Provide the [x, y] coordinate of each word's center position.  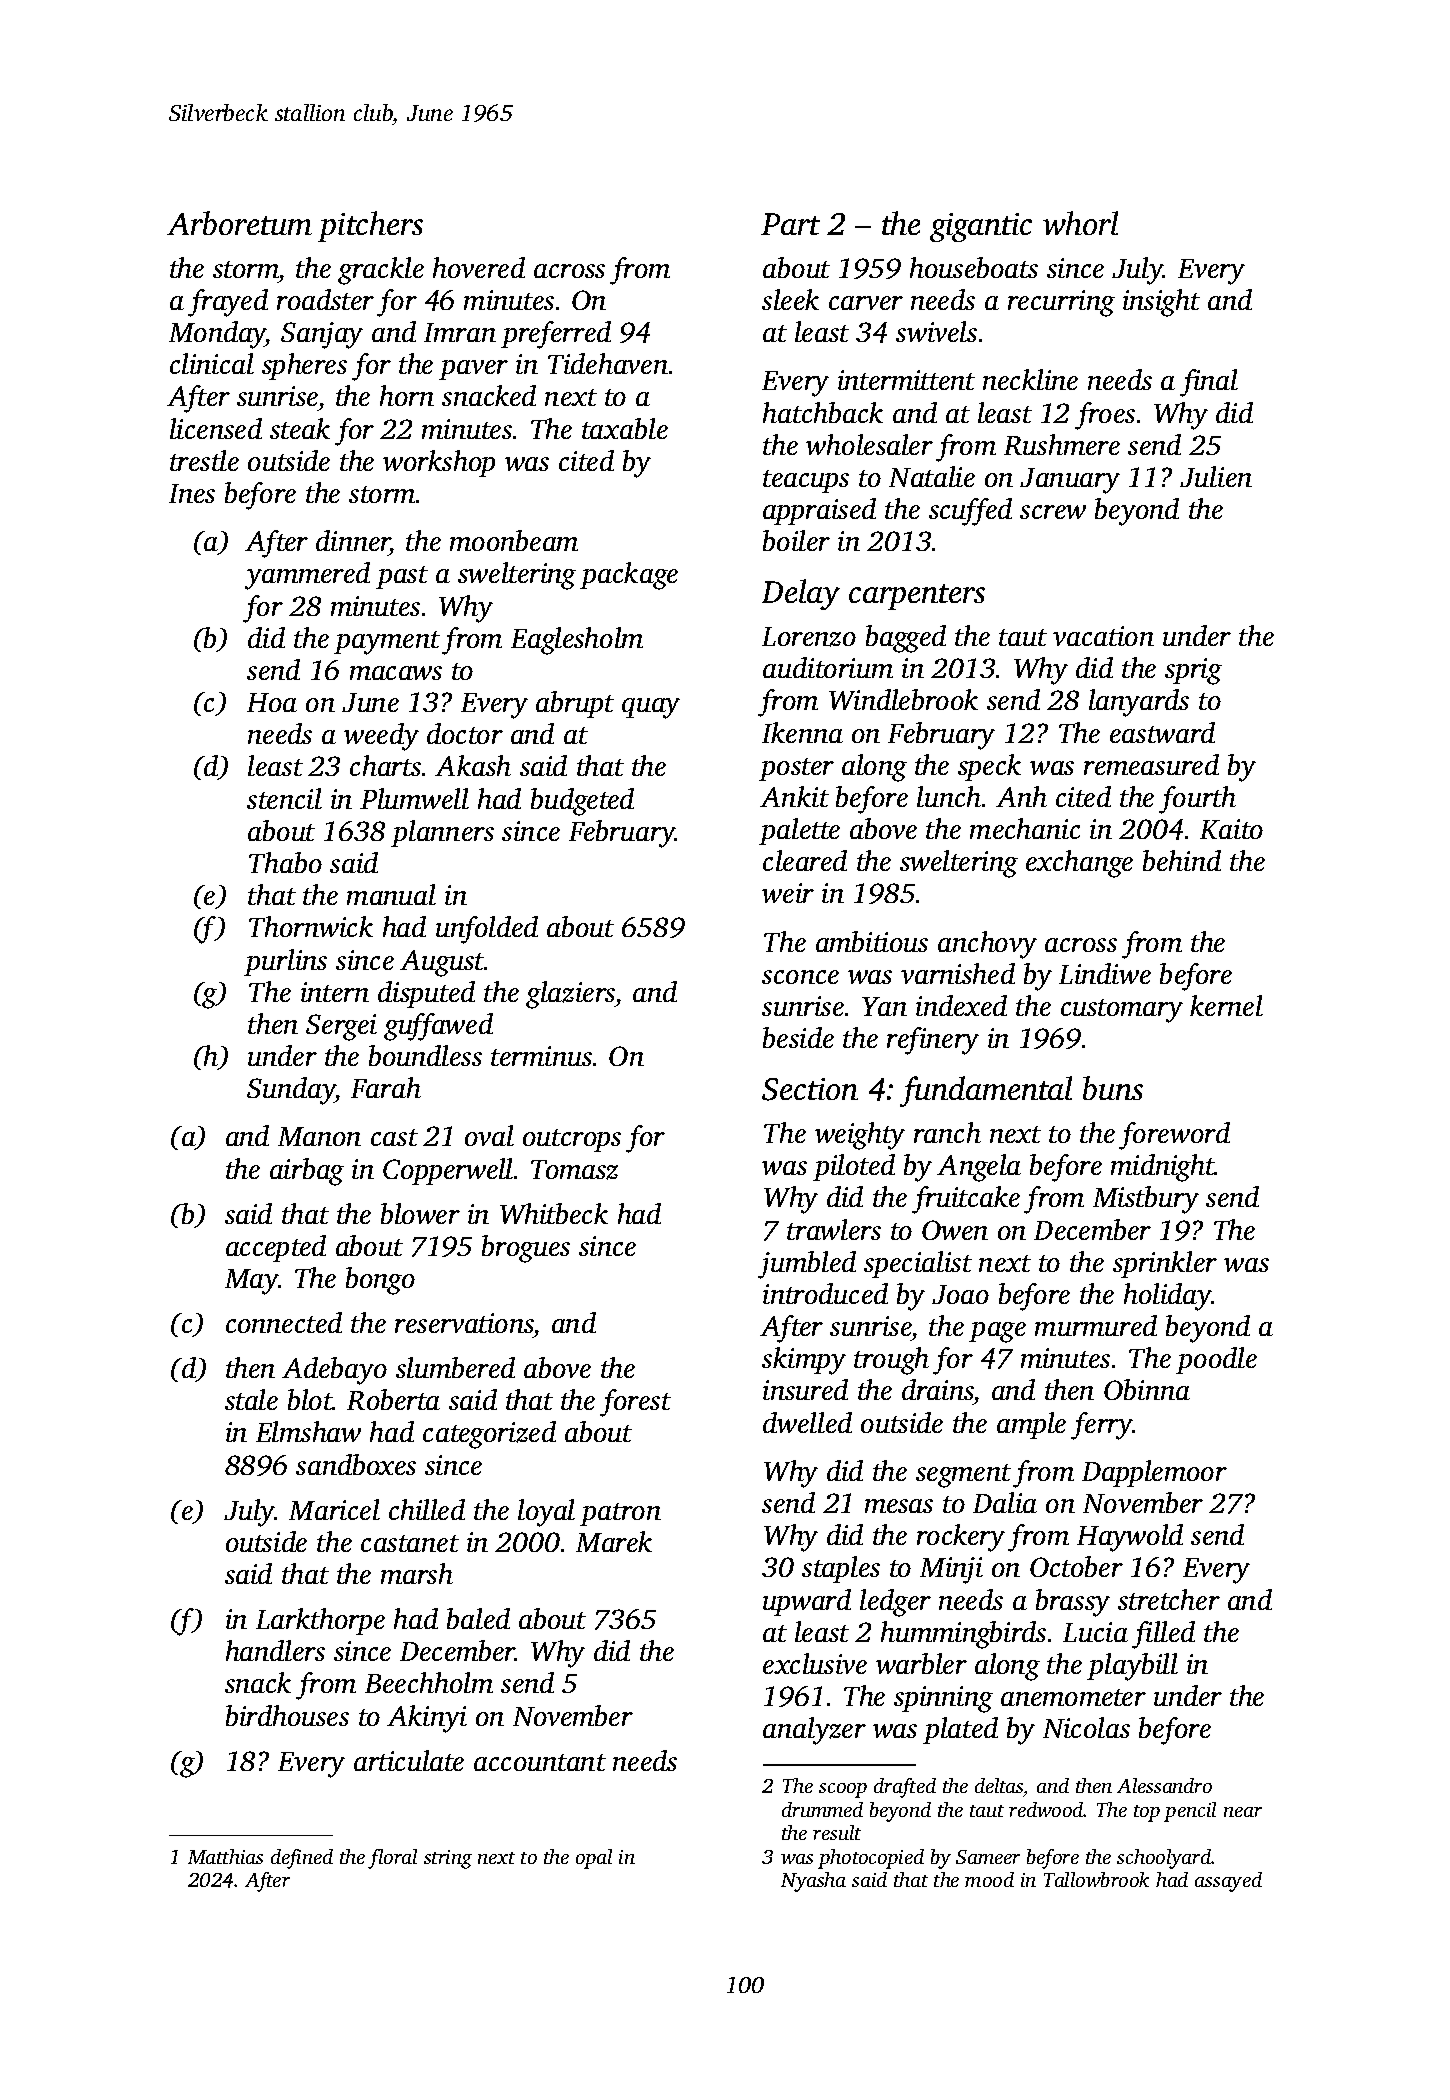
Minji [951, 1570]
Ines [192, 493]
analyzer [814, 1731]
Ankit [794, 796]
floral [392, 1859]
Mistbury [1146, 1200]
